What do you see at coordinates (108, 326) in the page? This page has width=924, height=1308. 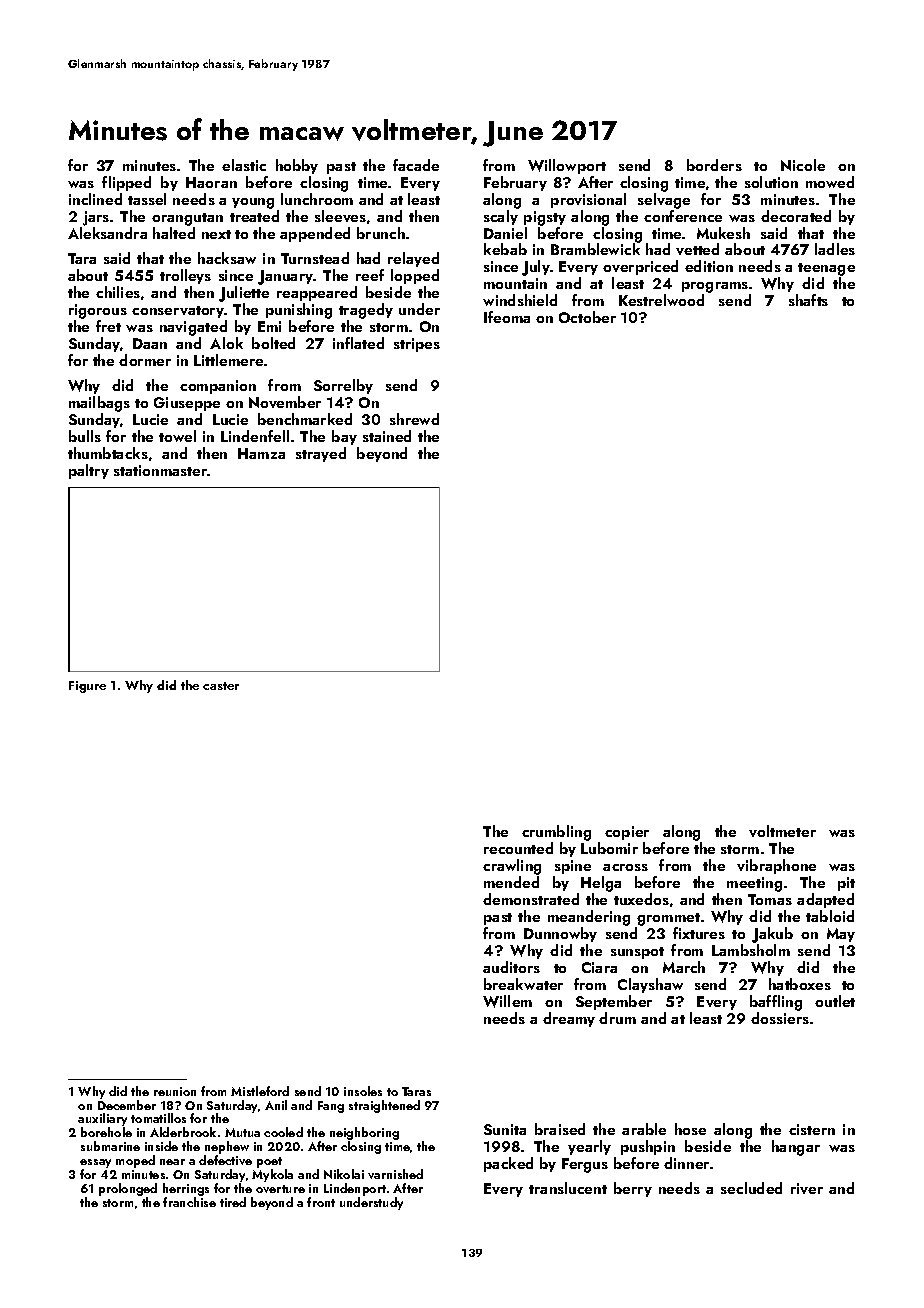 I see `fret` at bounding box center [108, 326].
